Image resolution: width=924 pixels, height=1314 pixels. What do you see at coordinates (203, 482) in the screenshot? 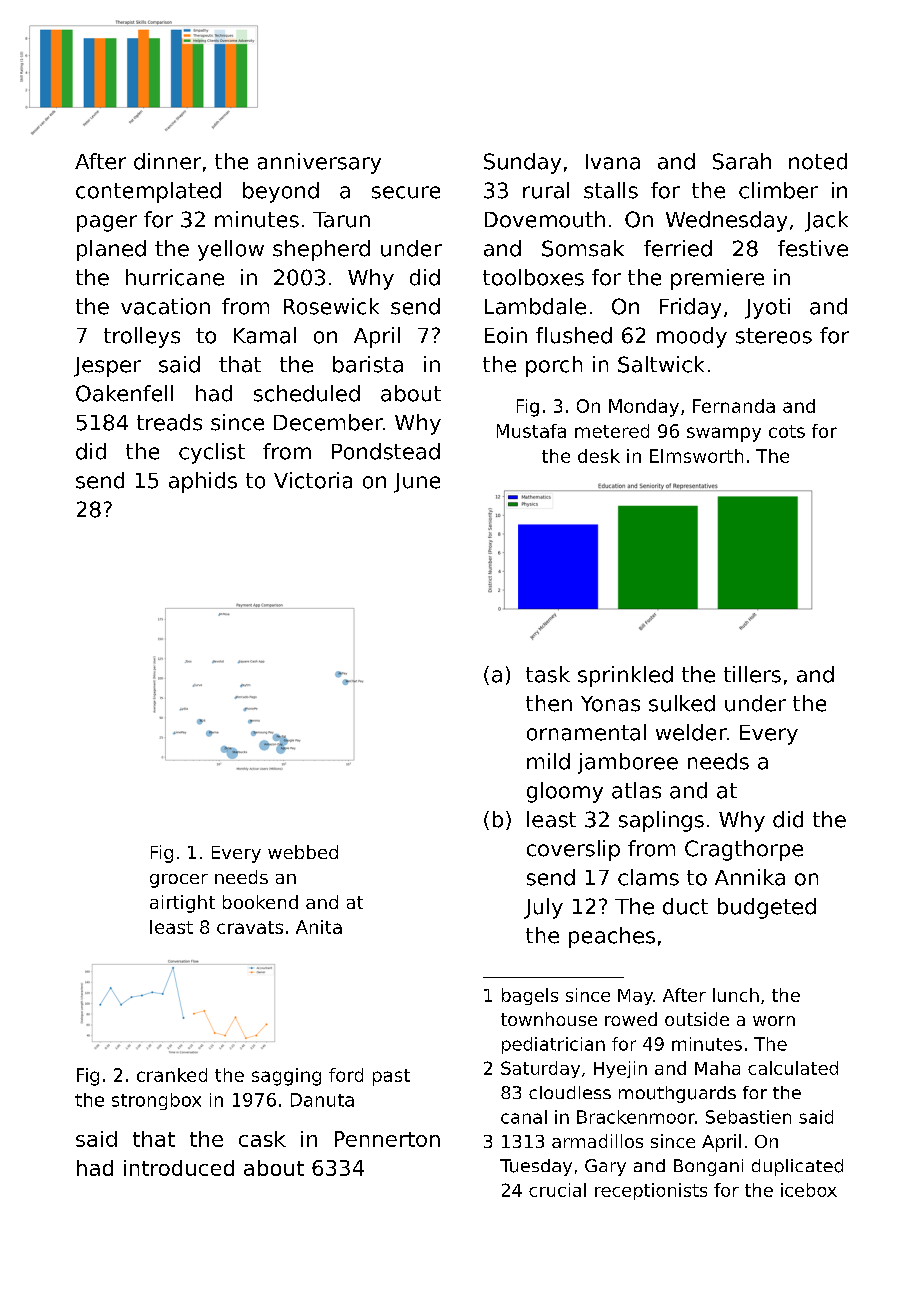
I see `aphids` at bounding box center [203, 482].
